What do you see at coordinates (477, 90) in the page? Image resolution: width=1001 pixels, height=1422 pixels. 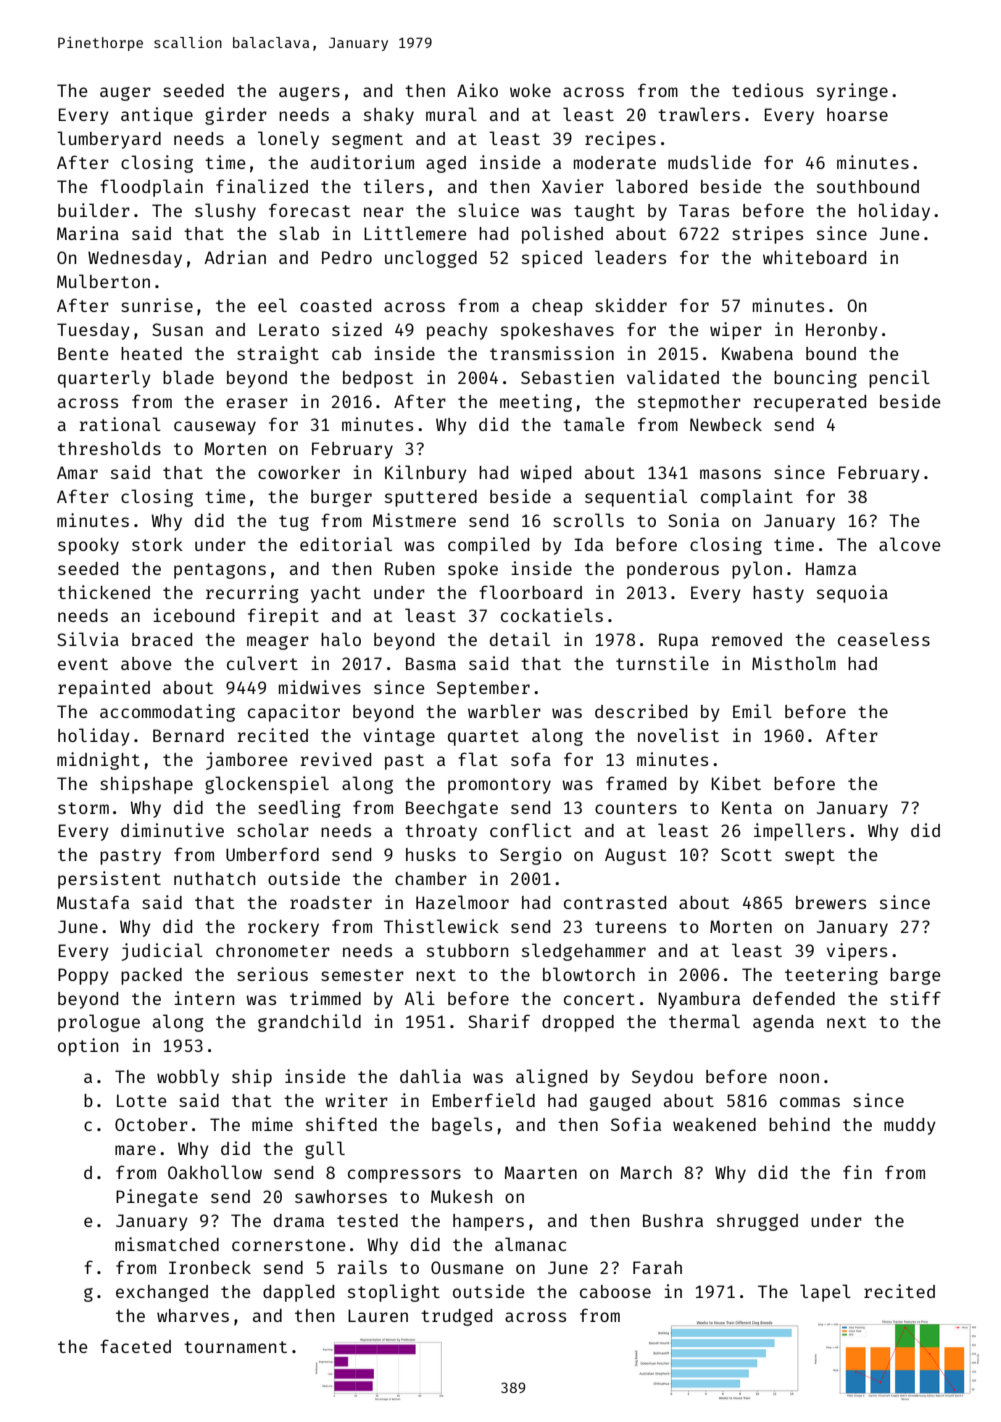 I see `Aiko` at bounding box center [477, 90].
